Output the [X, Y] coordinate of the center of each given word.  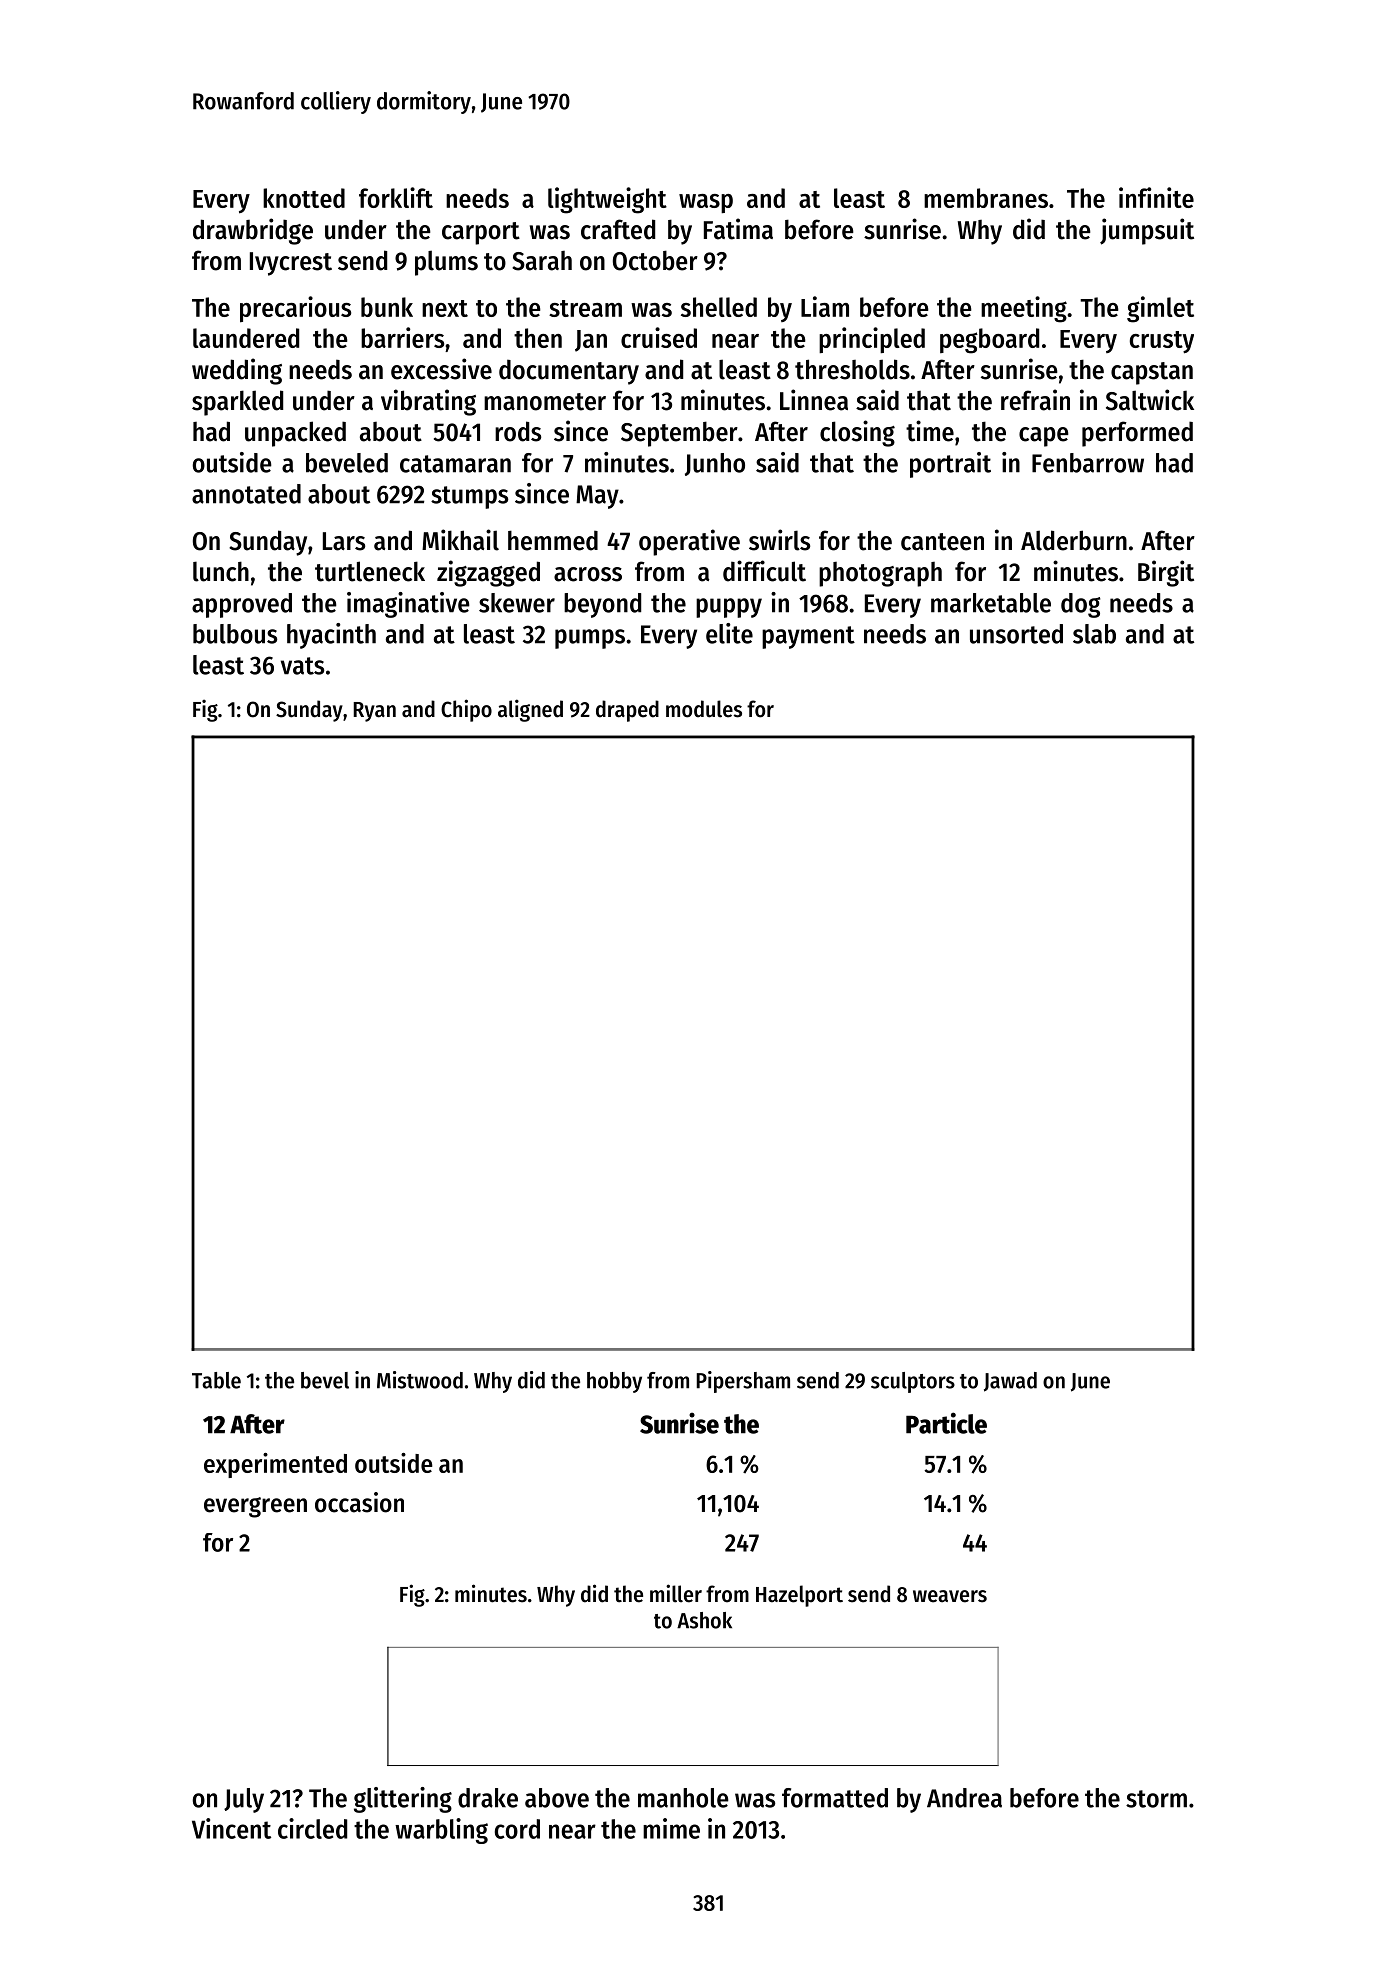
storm [1156, 1799]
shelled [719, 307]
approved [242, 605]
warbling [441, 1831]
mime [671, 1828]
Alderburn [1074, 540]
